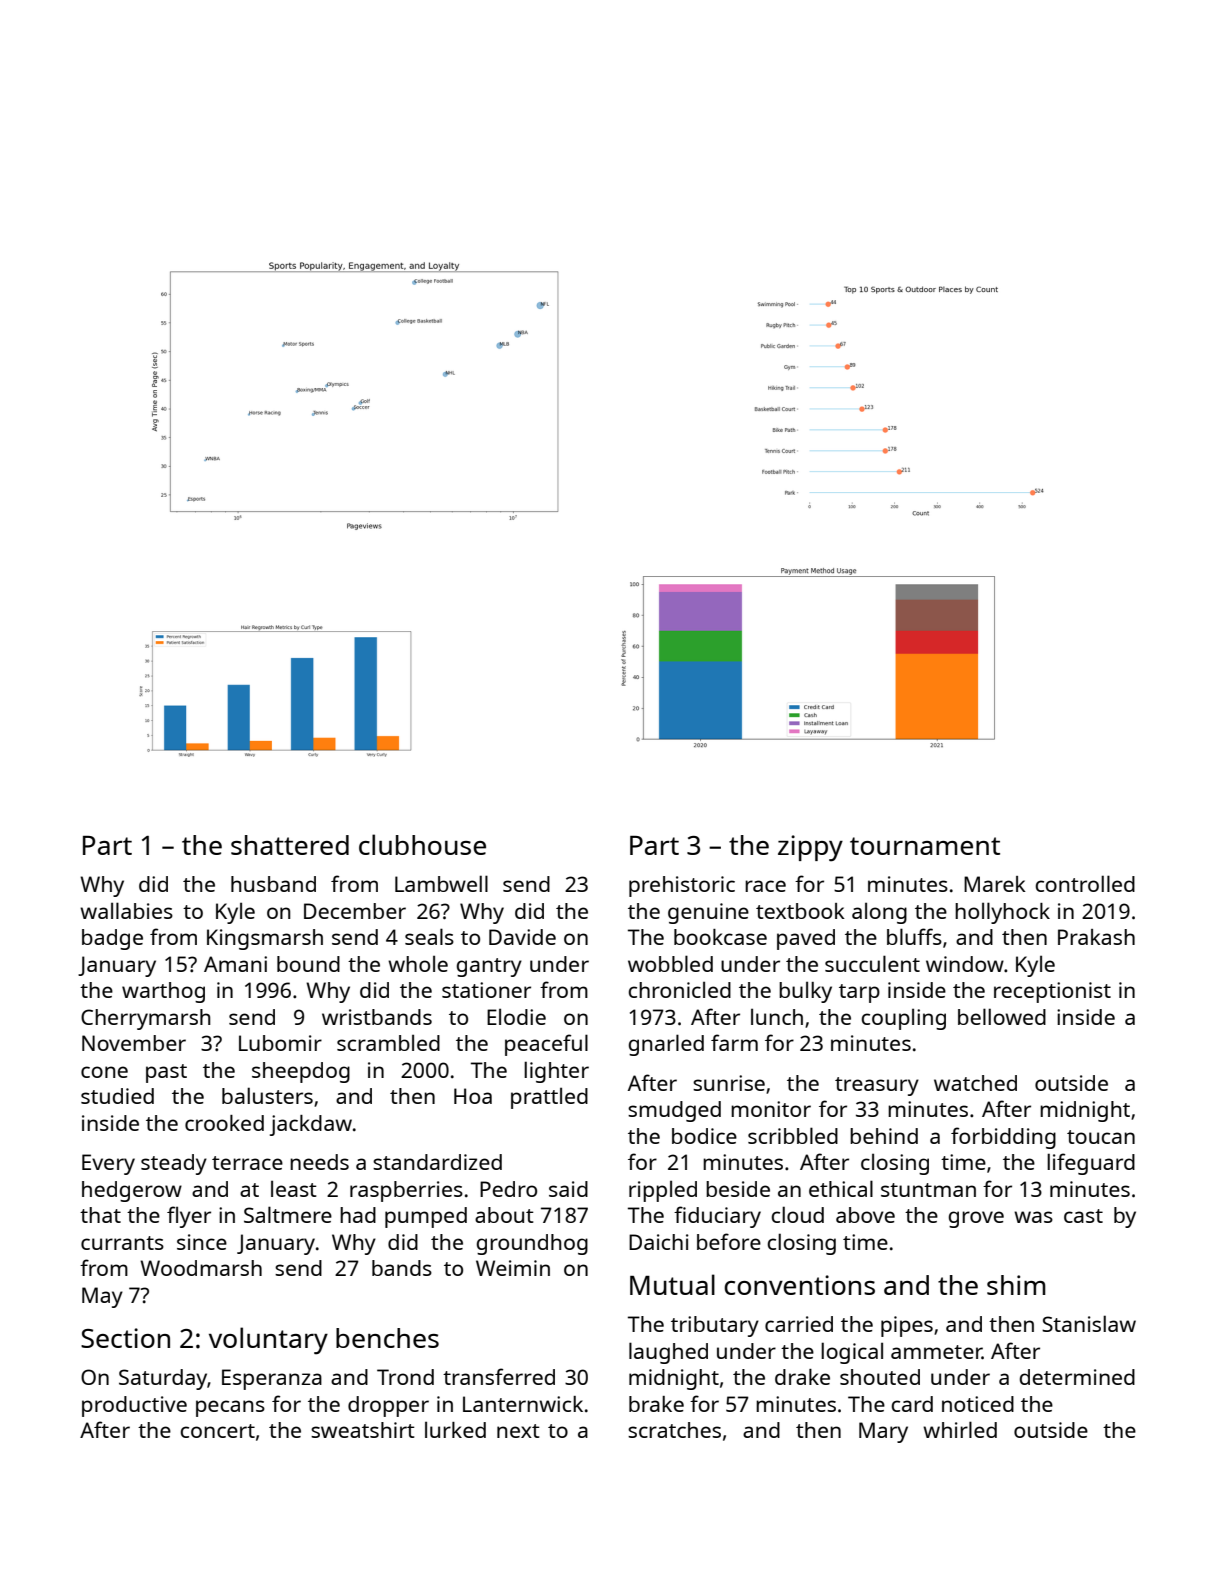  What do you see at coordinates (672, 1284) in the screenshot?
I see `Mutual` at bounding box center [672, 1284].
